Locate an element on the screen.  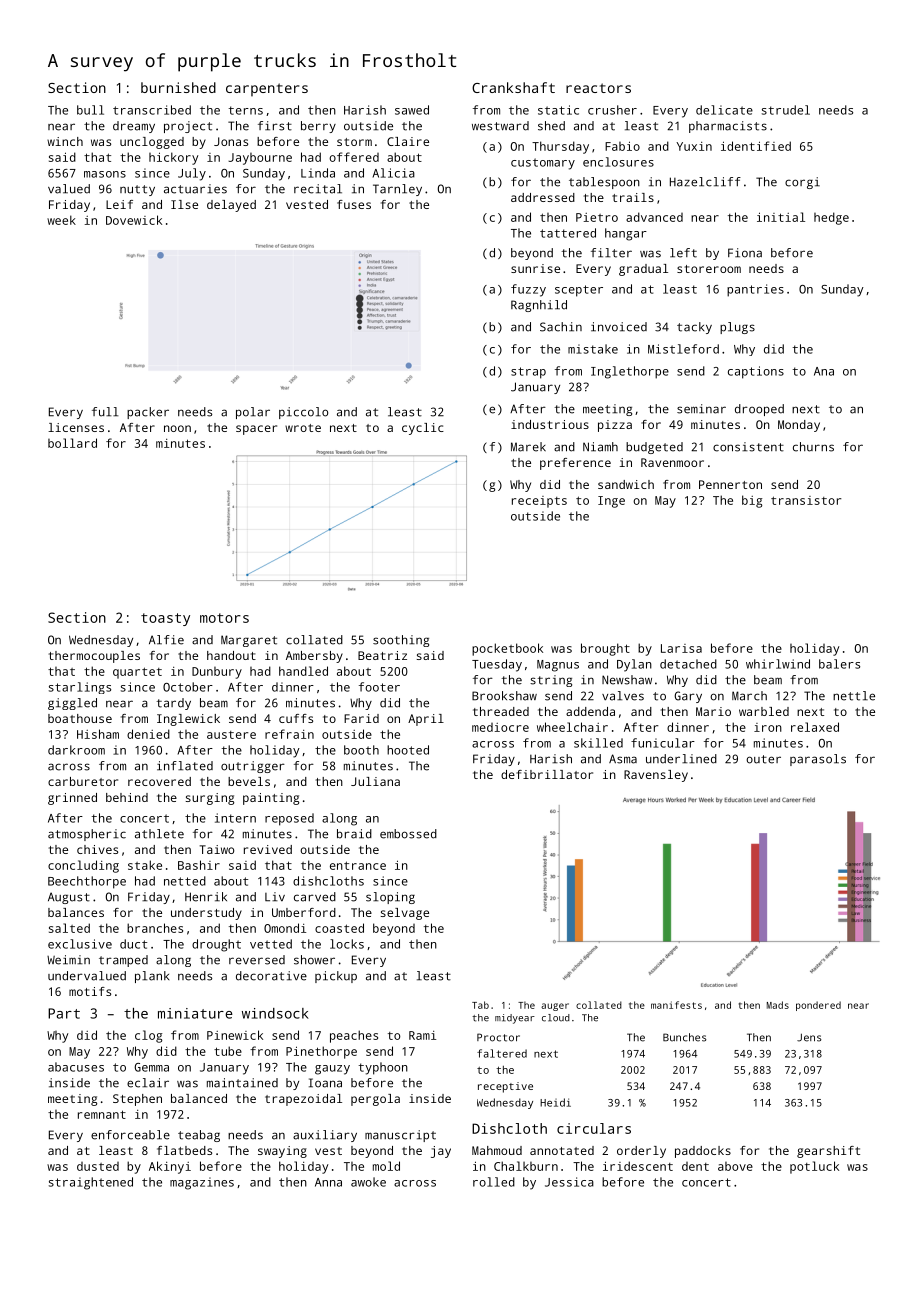
auger is located at coordinates (555, 1007).
